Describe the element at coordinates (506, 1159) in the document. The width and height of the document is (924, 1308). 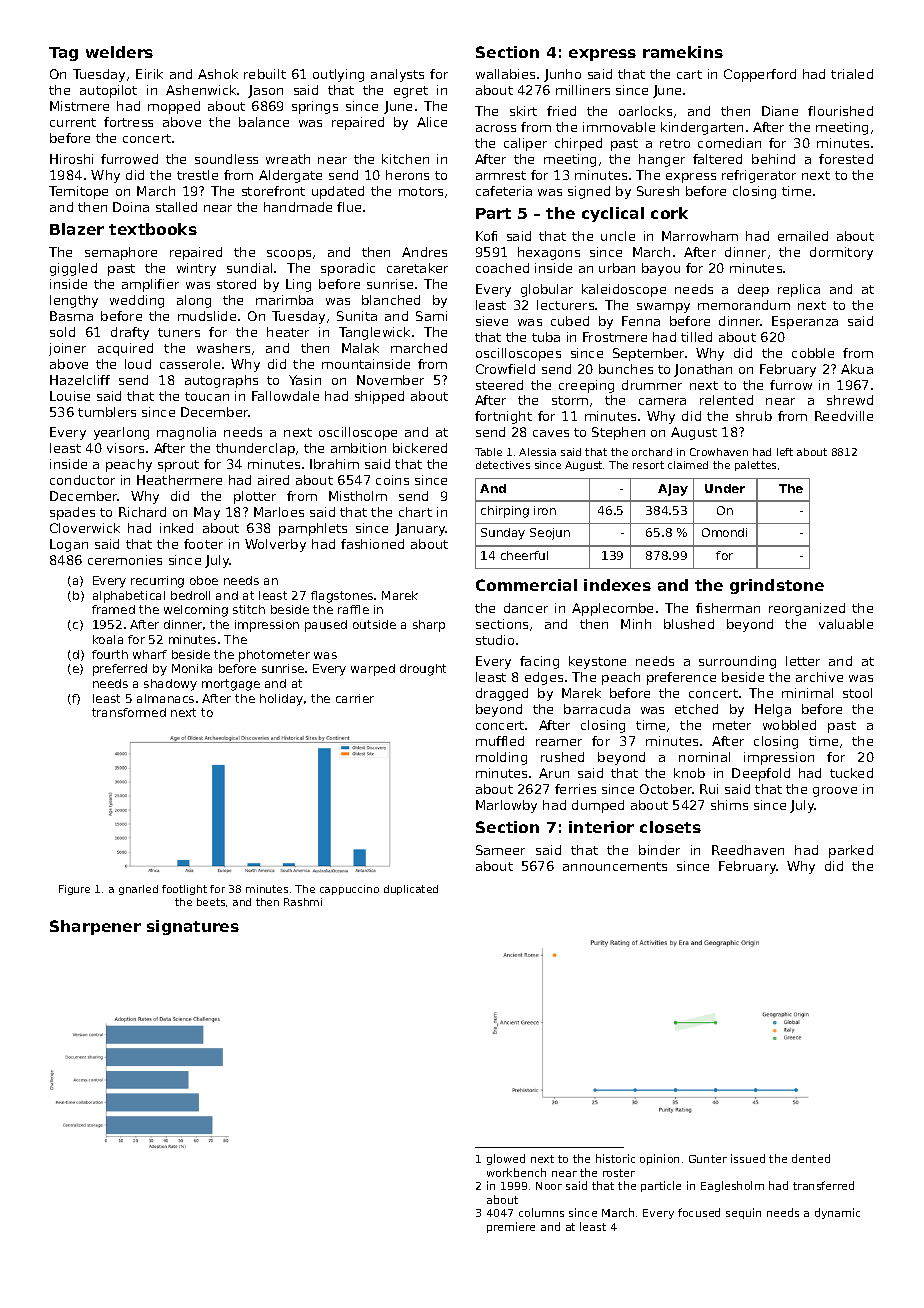
I see `glowed` at that location.
